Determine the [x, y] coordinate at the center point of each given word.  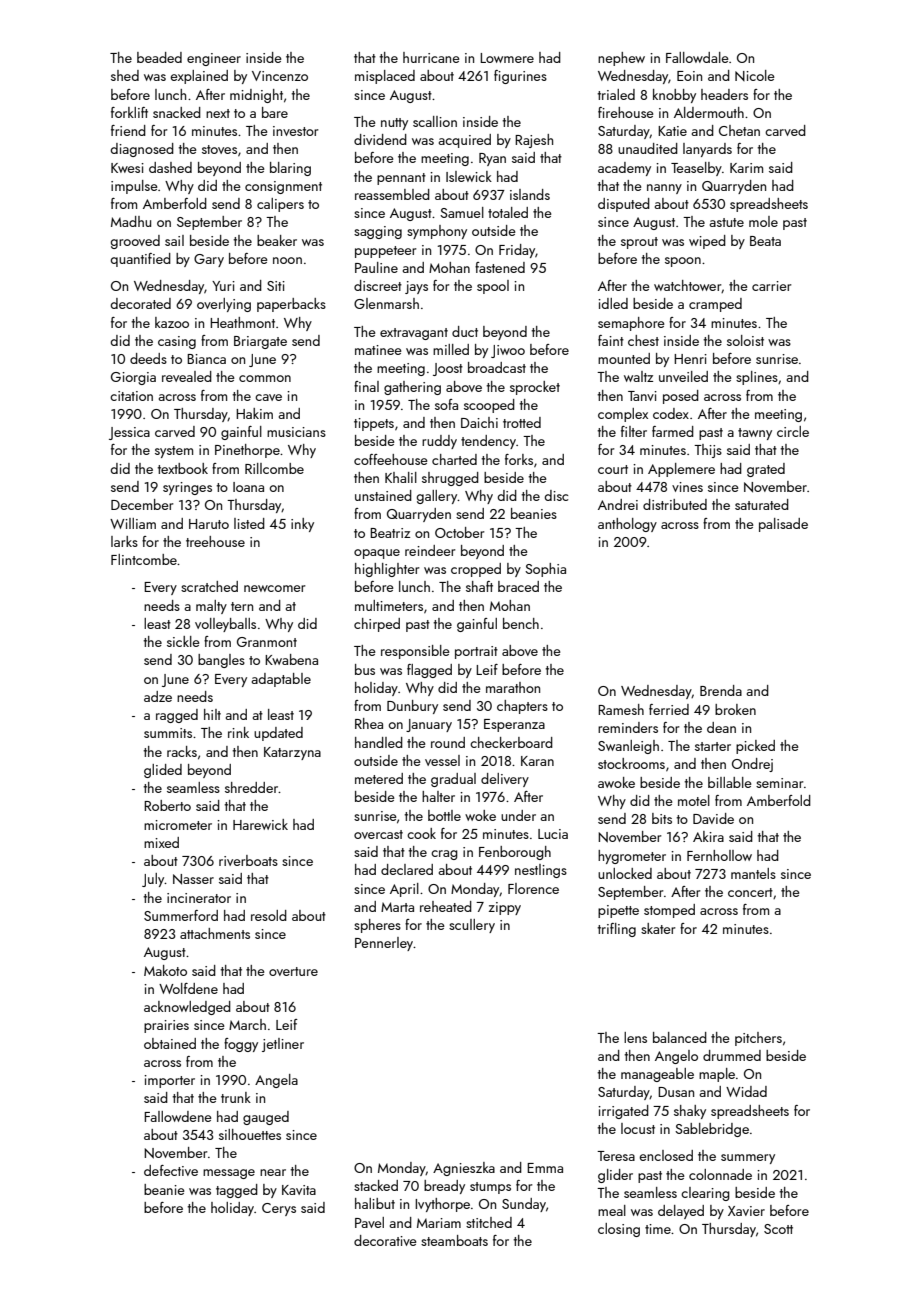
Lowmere [507, 58]
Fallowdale [697, 57]
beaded [159, 57]
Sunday [524, 1205]
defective [171, 1170]
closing [619, 1230]
